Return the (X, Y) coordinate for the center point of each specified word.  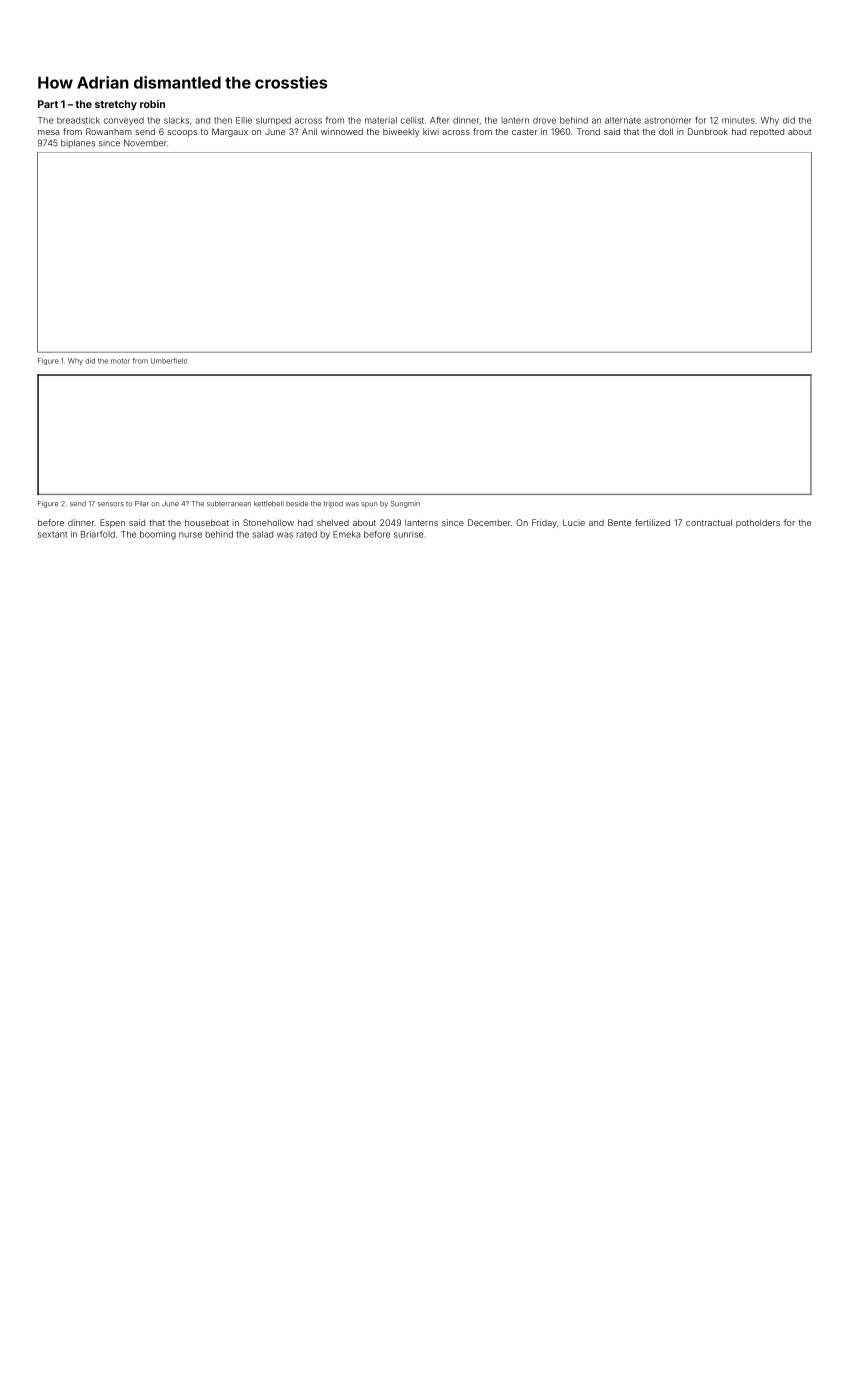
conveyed (124, 121)
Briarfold (98, 534)
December (489, 522)
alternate (623, 120)
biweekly (401, 132)
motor (120, 361)
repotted (767, 133)
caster (524, 132)
